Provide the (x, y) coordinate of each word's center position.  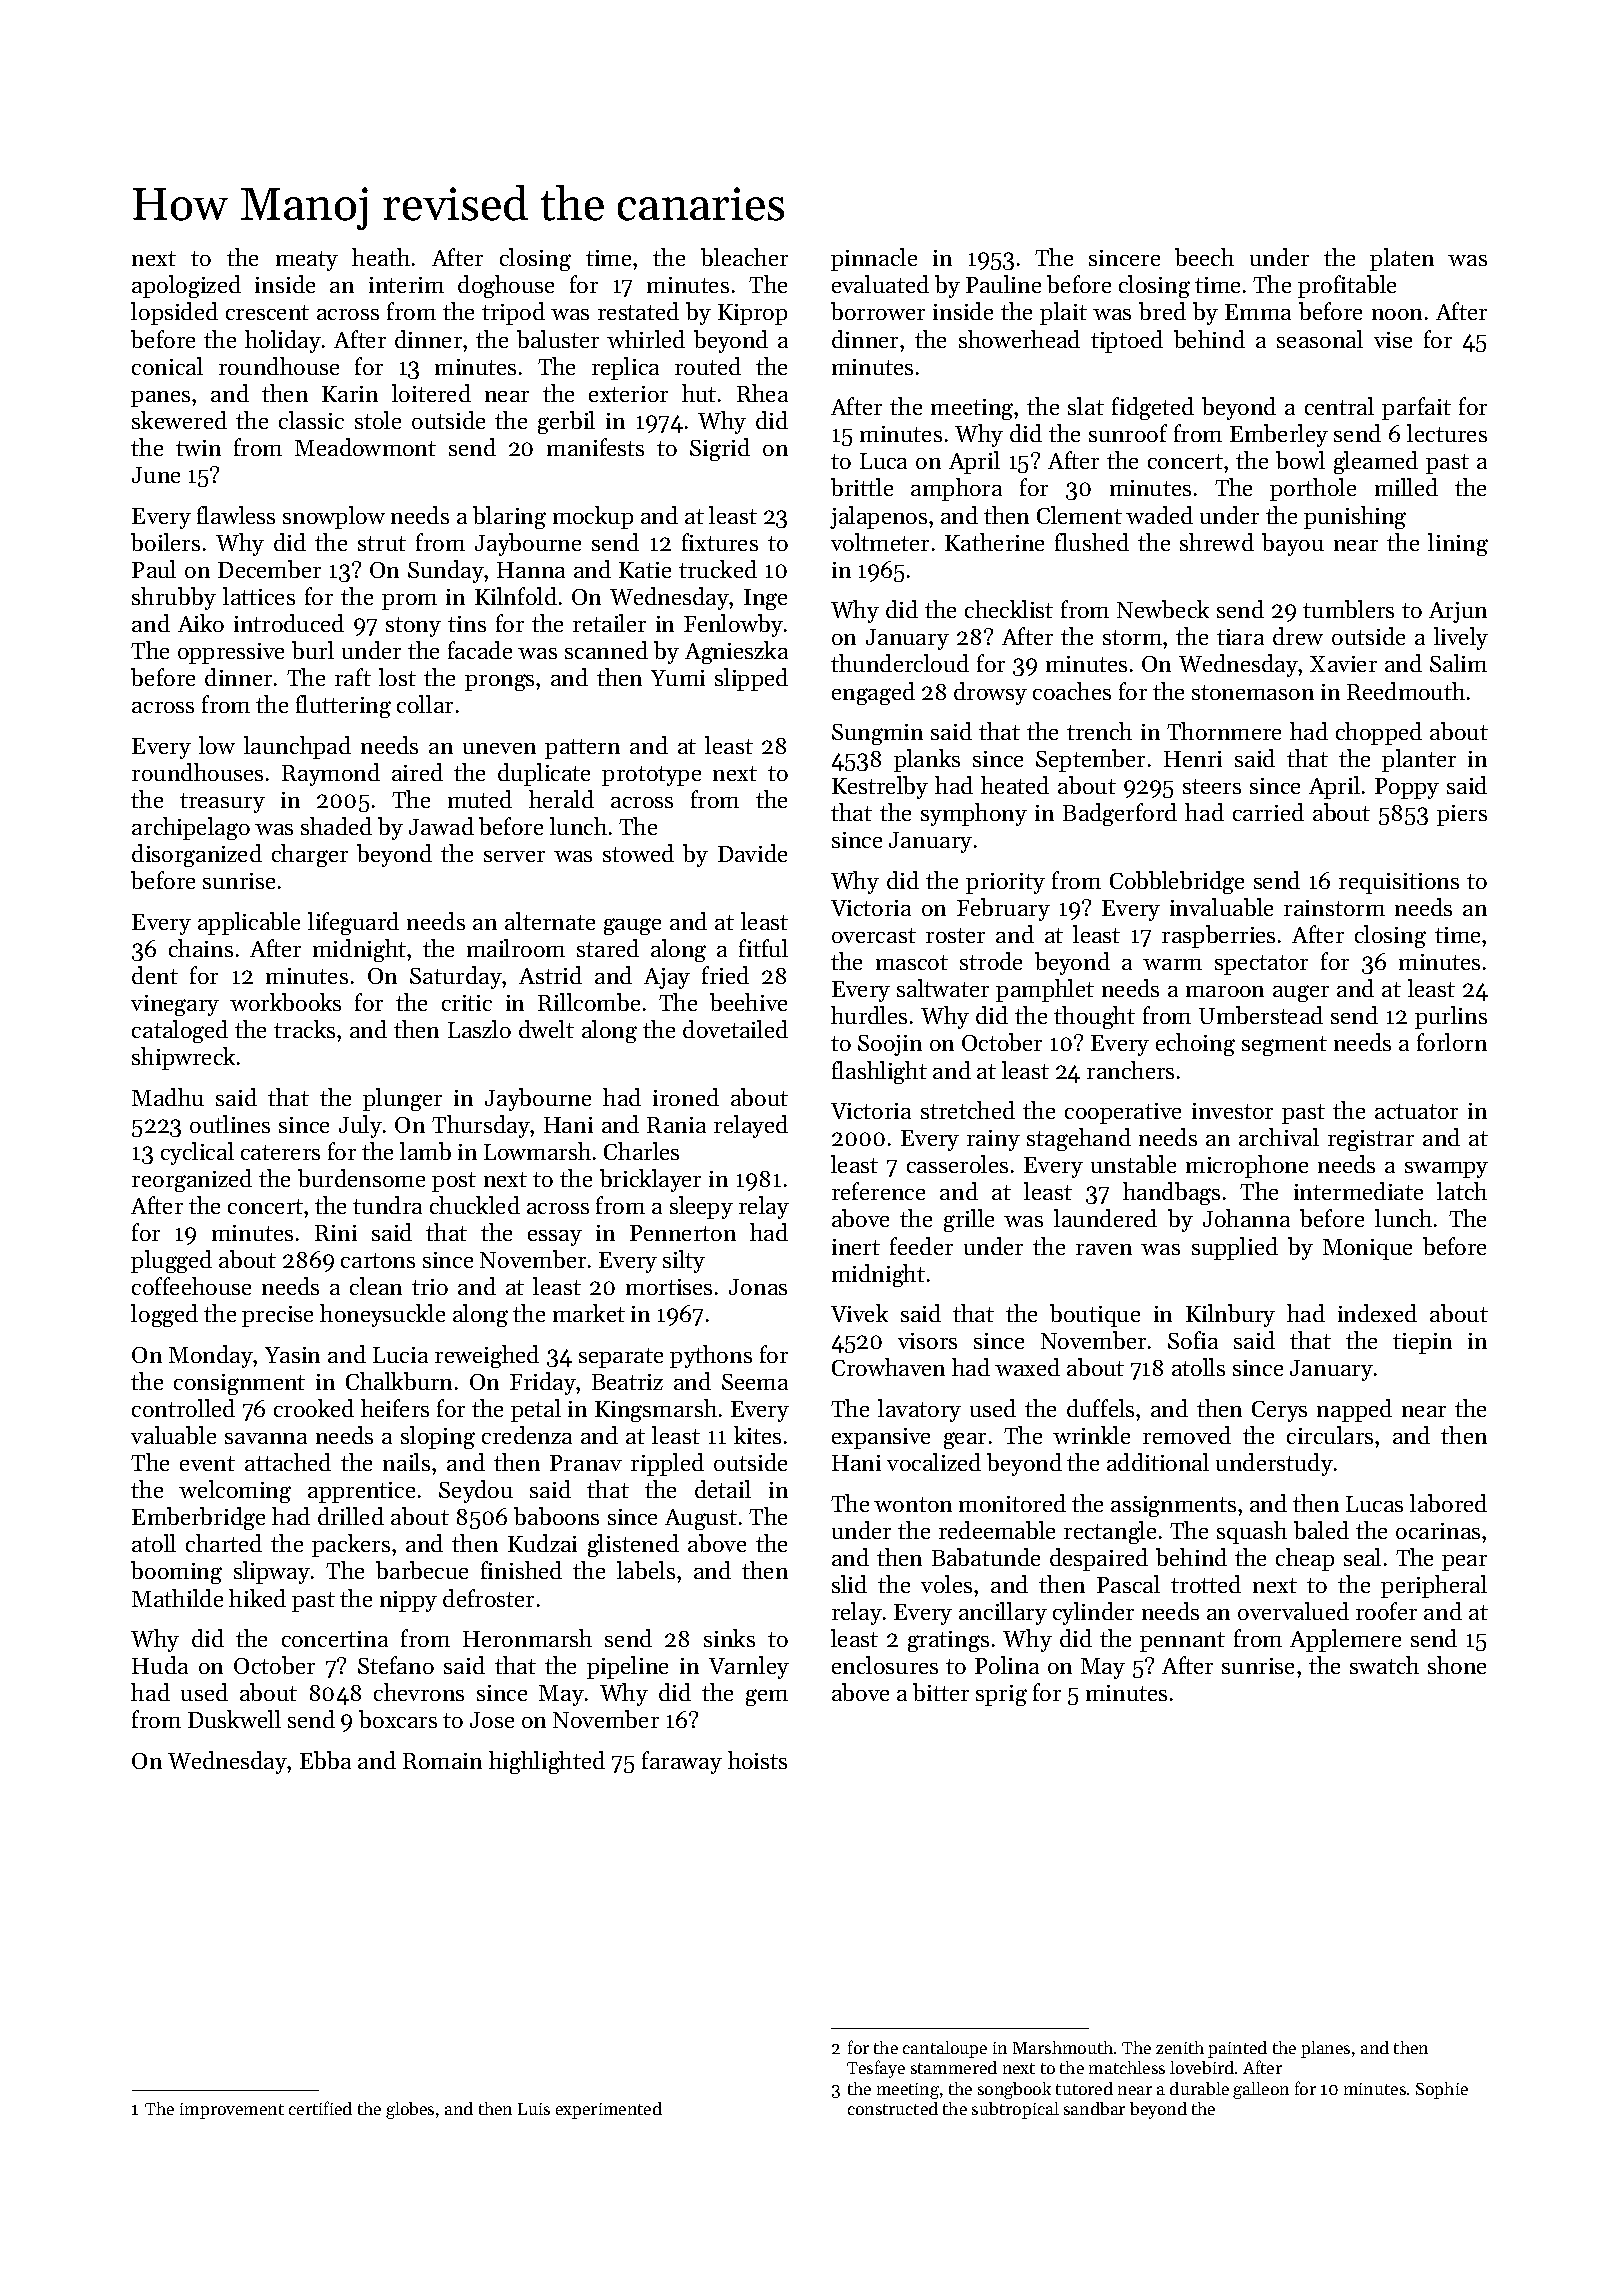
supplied (1235, 1248)
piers (1462, 815)
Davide (752, 853)
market (589, 1313)
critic (467, 1003)
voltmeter (880, 542)
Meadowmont (365, 447)
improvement (232, 2111)
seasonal (1320, 339)
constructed (893, 2108)
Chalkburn (399, 1381)
